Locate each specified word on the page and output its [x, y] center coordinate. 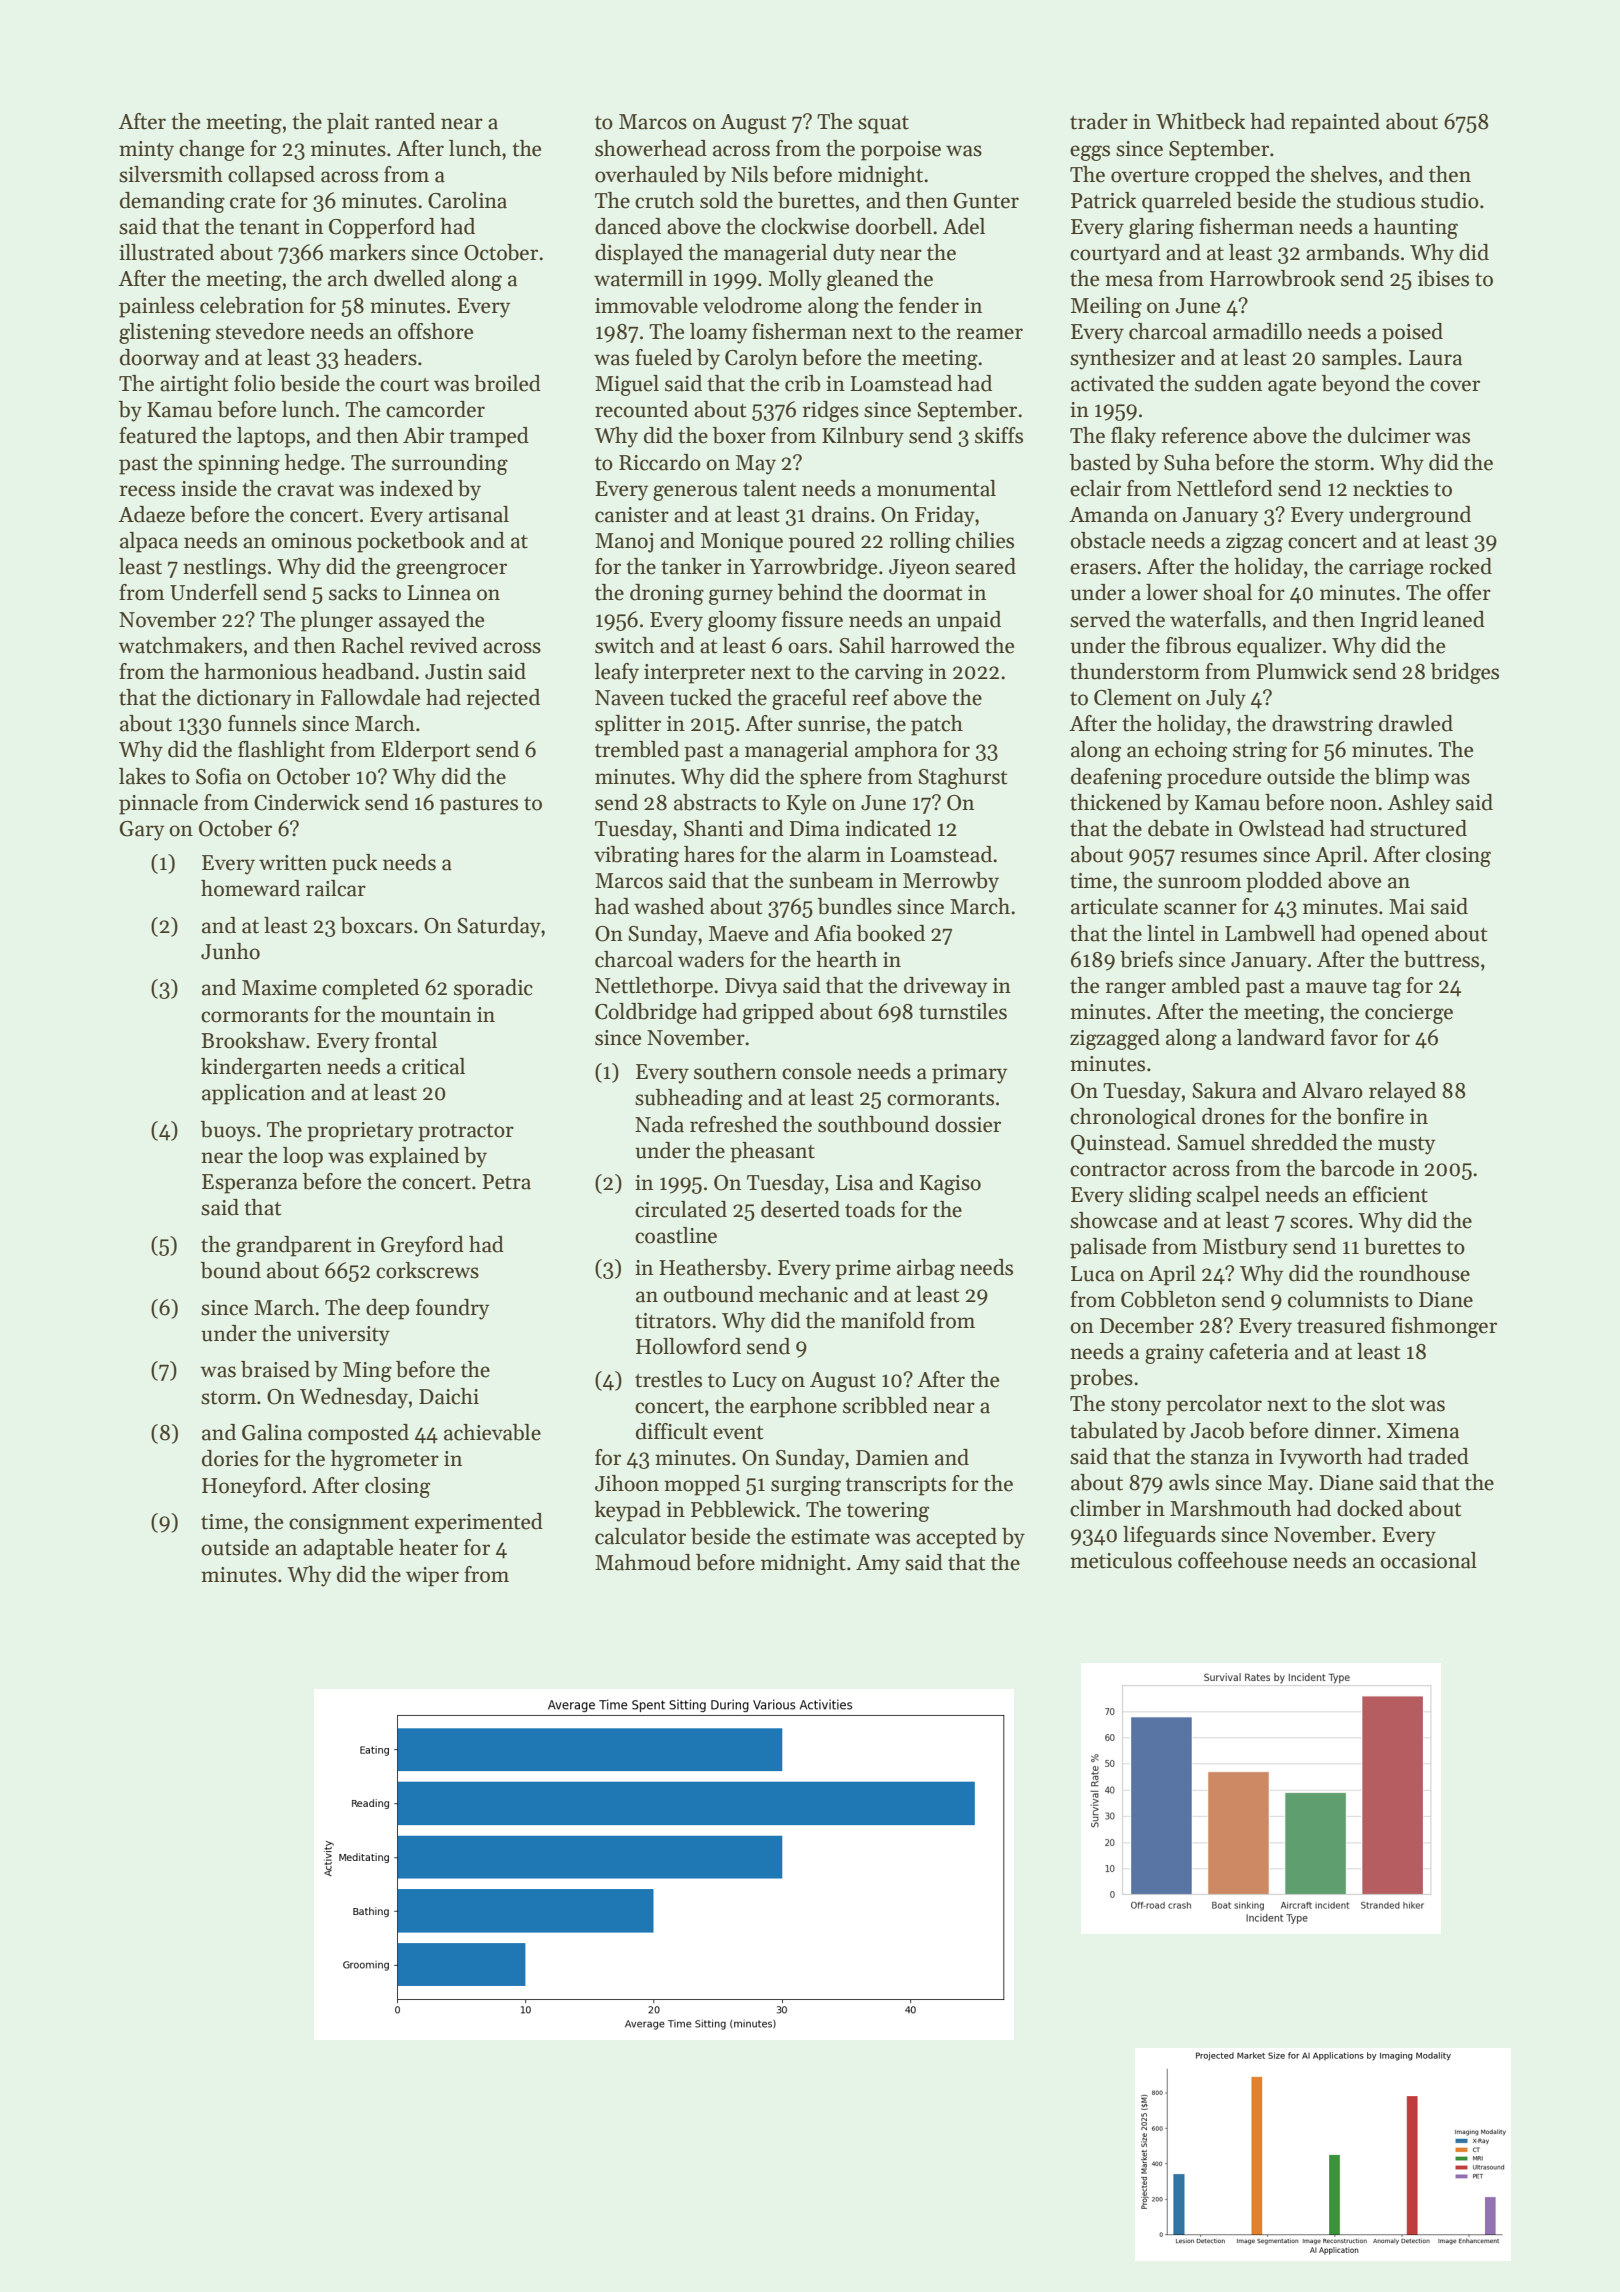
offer [1469, 592]
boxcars [376, 925]
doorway [159, 359]
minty [146, 151]
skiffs [999, 435]
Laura [1435, 358]
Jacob [1217, 1430]
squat [883, 125]
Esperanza [250, 1184]
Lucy [754, 1382]
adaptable [348, 1549]
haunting [1416, 228]
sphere [831, 778]
